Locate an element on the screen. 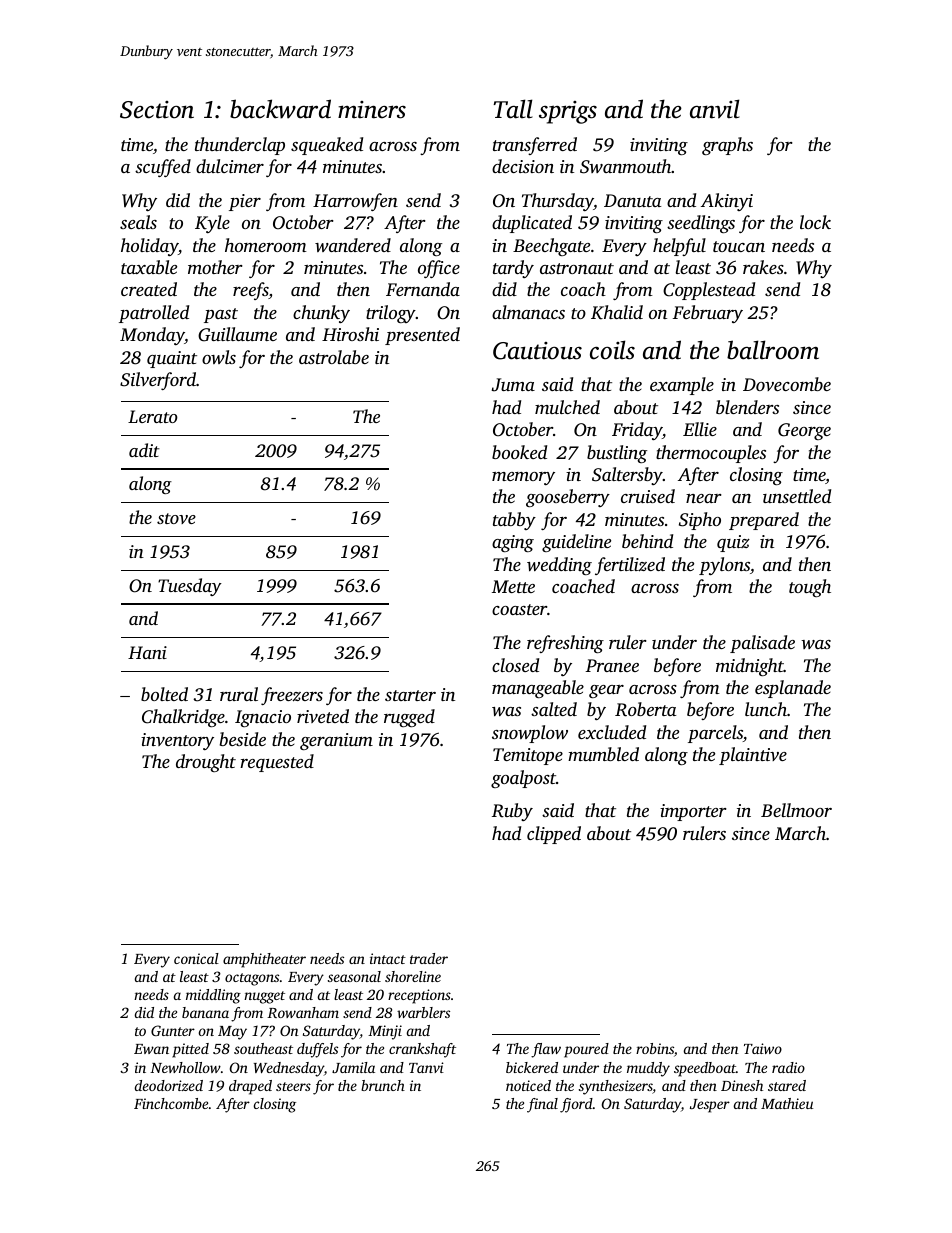 Image resolution: width=952 pixels, height=1233 pixels. snowplow is located at coordinates (530, 734).
